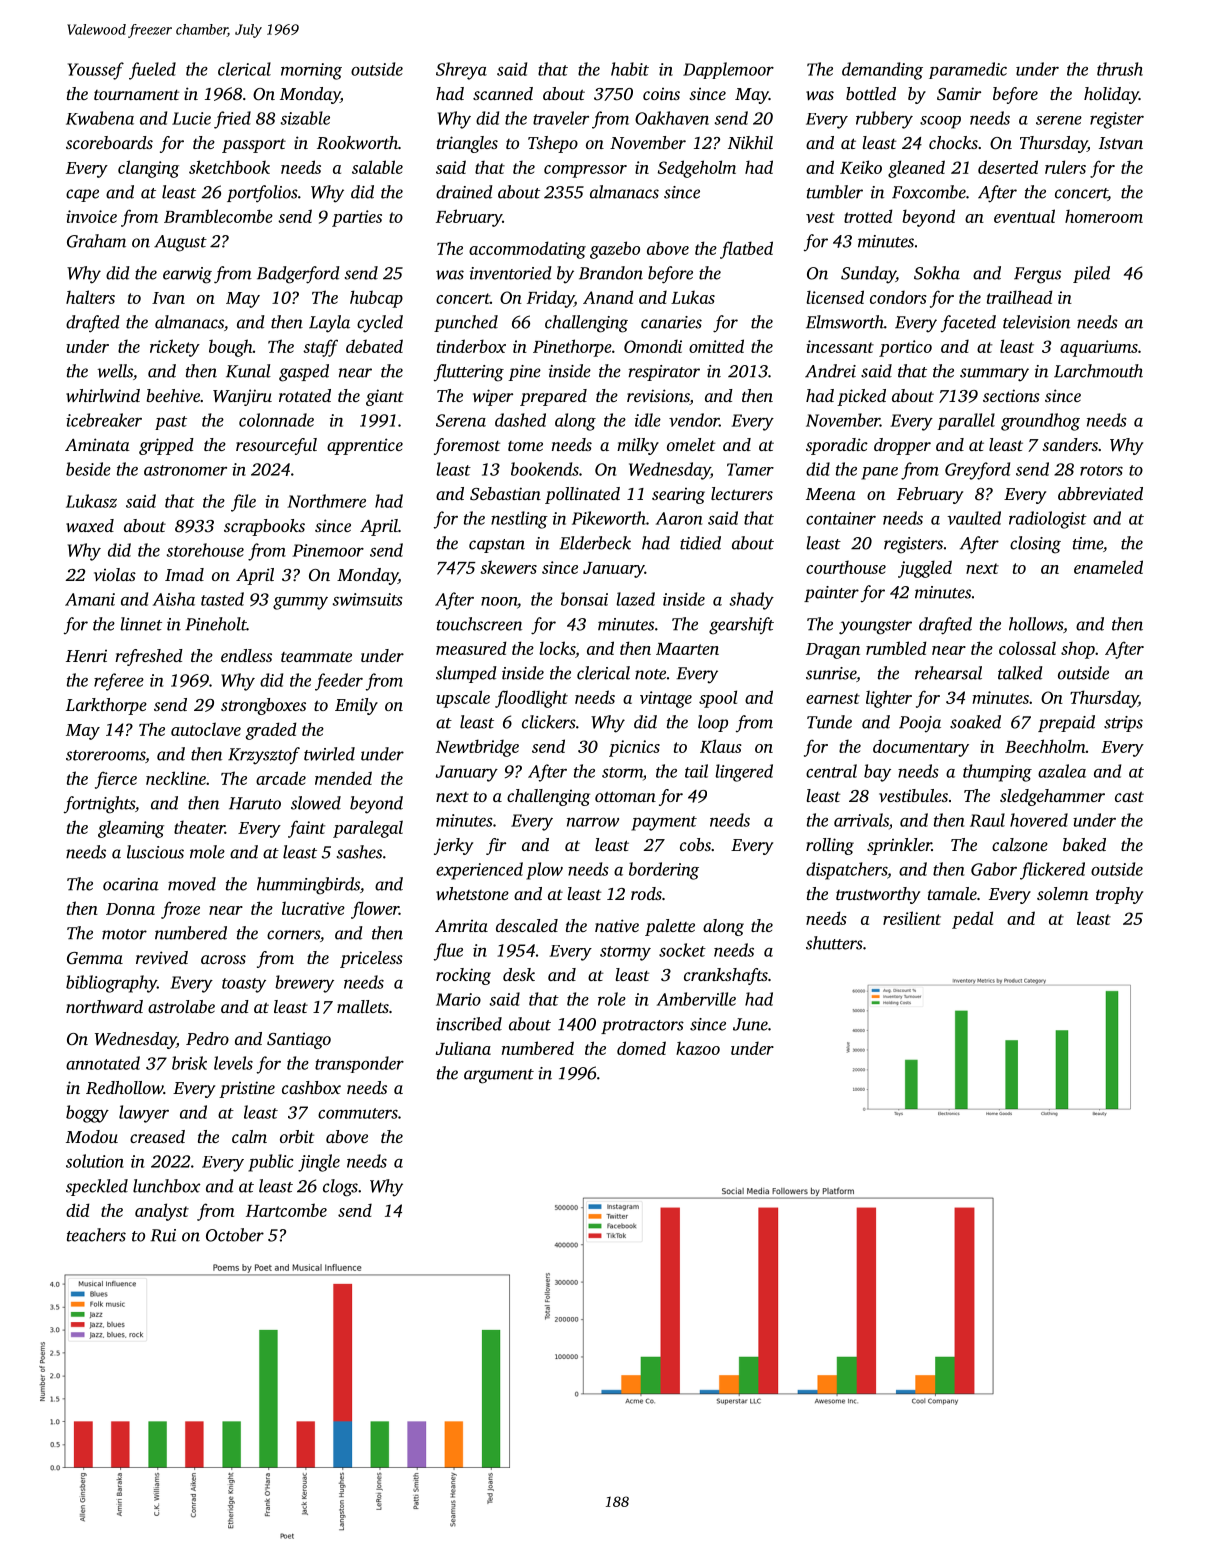  What do you see at coordinates (464, 192) in the document?
I see `drained` at bounding box center [464, 192].
